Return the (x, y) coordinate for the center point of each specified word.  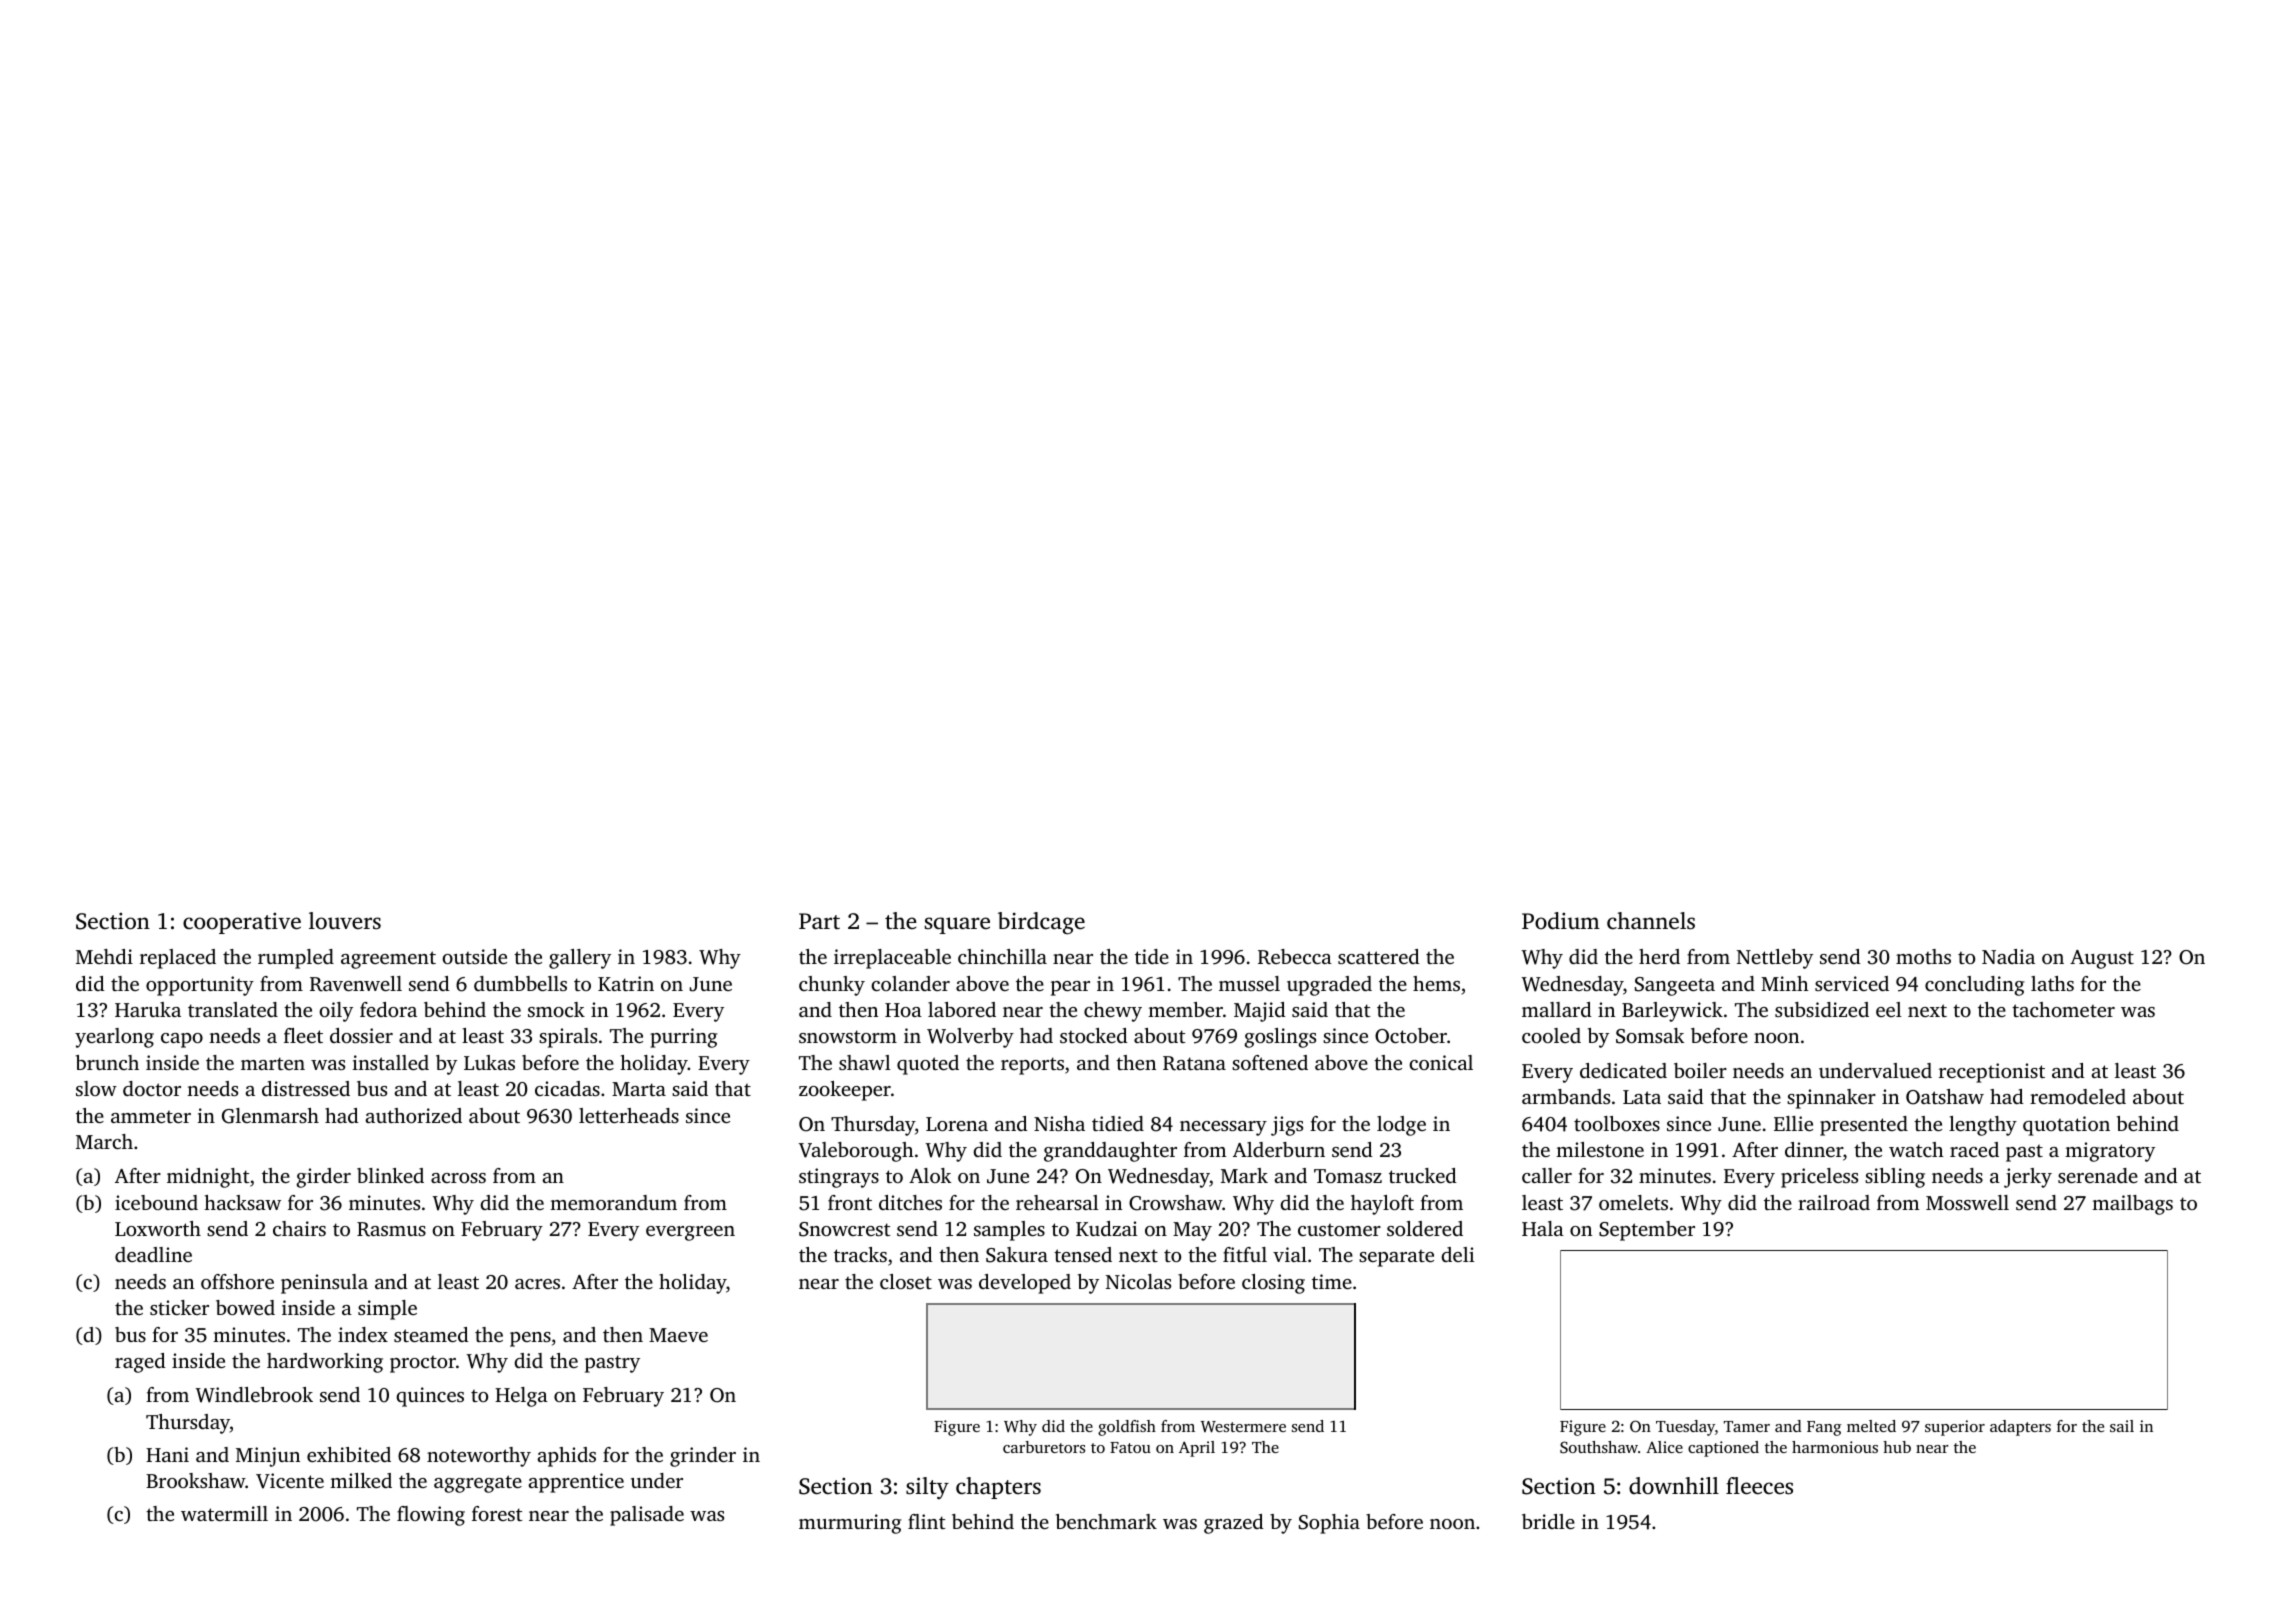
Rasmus (391, 1229)
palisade (647, 1516)
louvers (345, 920)
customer (1339, 1230)
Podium (1561, 921)
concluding (1975, 986)
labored (962, 1009)
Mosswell (1967, 1202)
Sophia (1329, 1524)
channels (1651, 921)
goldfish (1127, 1428)
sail (2122, 1426)
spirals (568, 1038)
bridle (1548, 1521)
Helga (521, 1397)
